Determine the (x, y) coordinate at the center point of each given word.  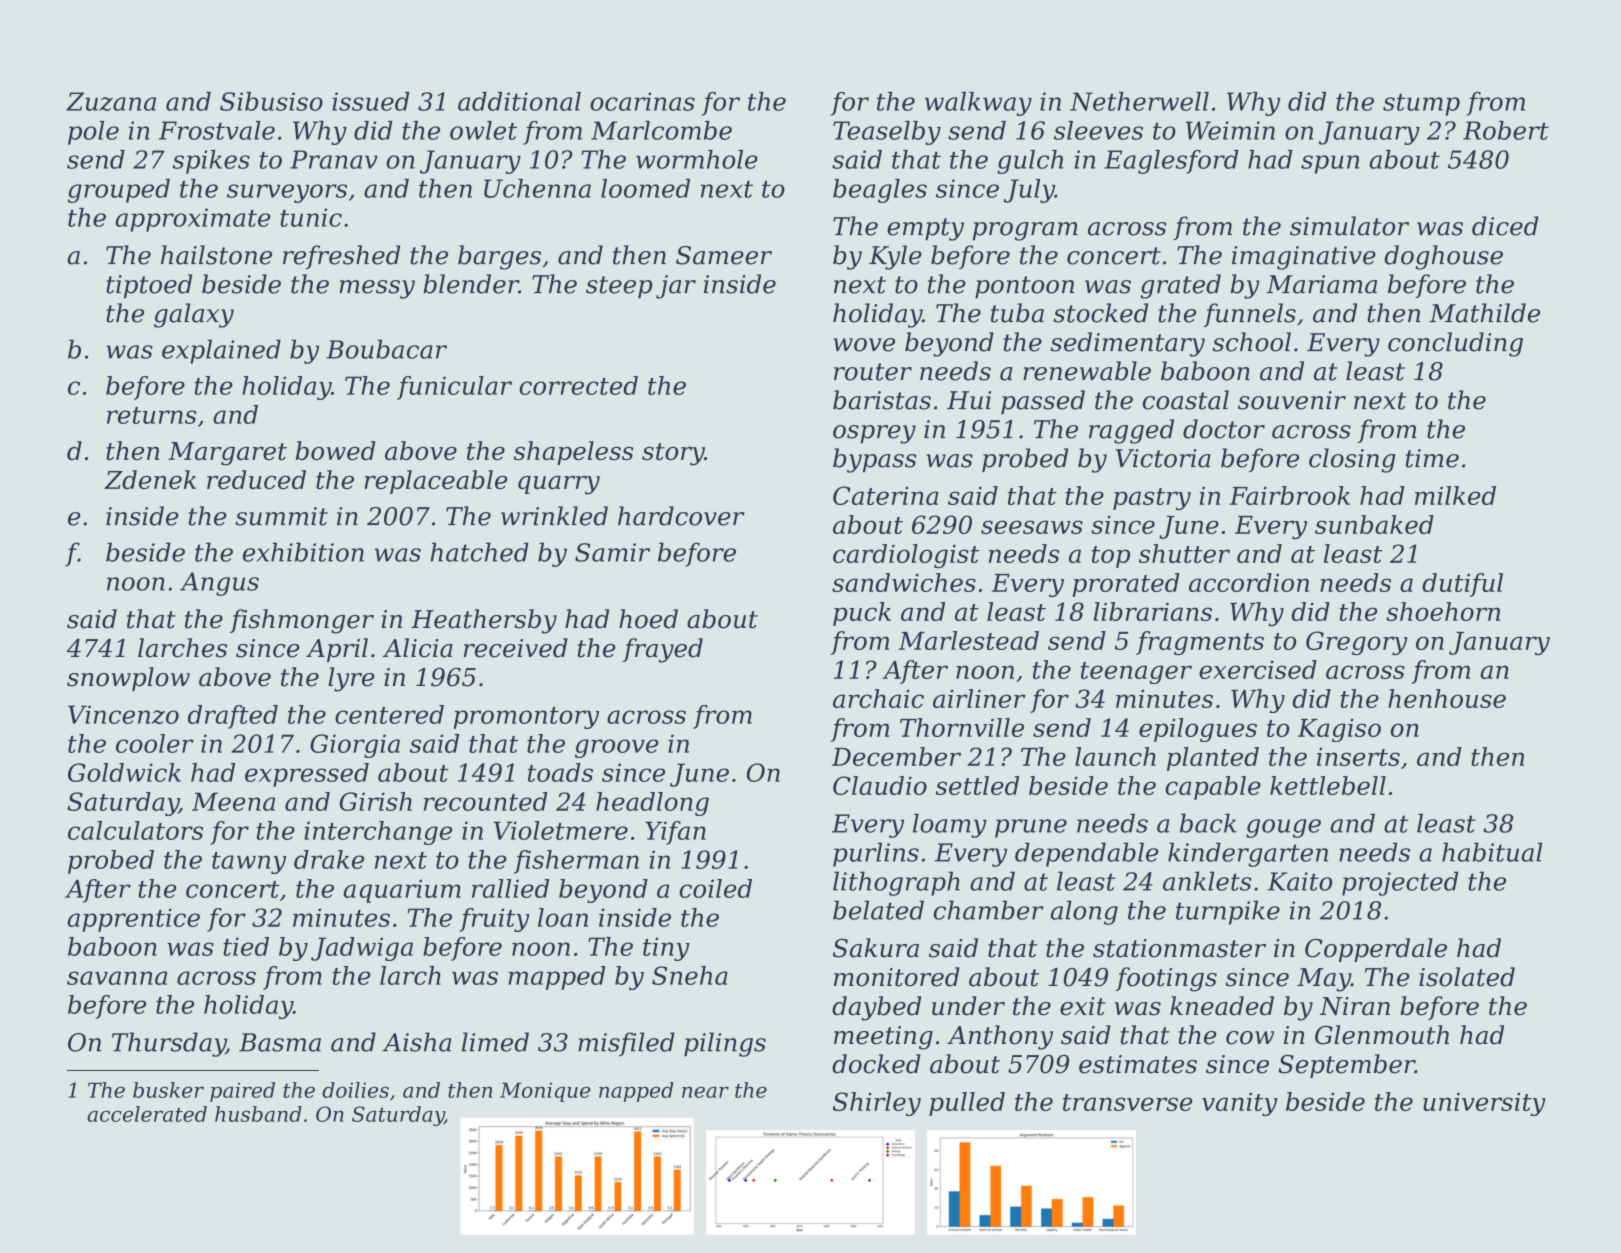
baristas (882, 400)
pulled (967, 1104)
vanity (1240, 1104)
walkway (978, 104)
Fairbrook (1289, 495)
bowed (335, 450)
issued (370, 101)
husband (258, 1114)
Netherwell (1139, 101)
